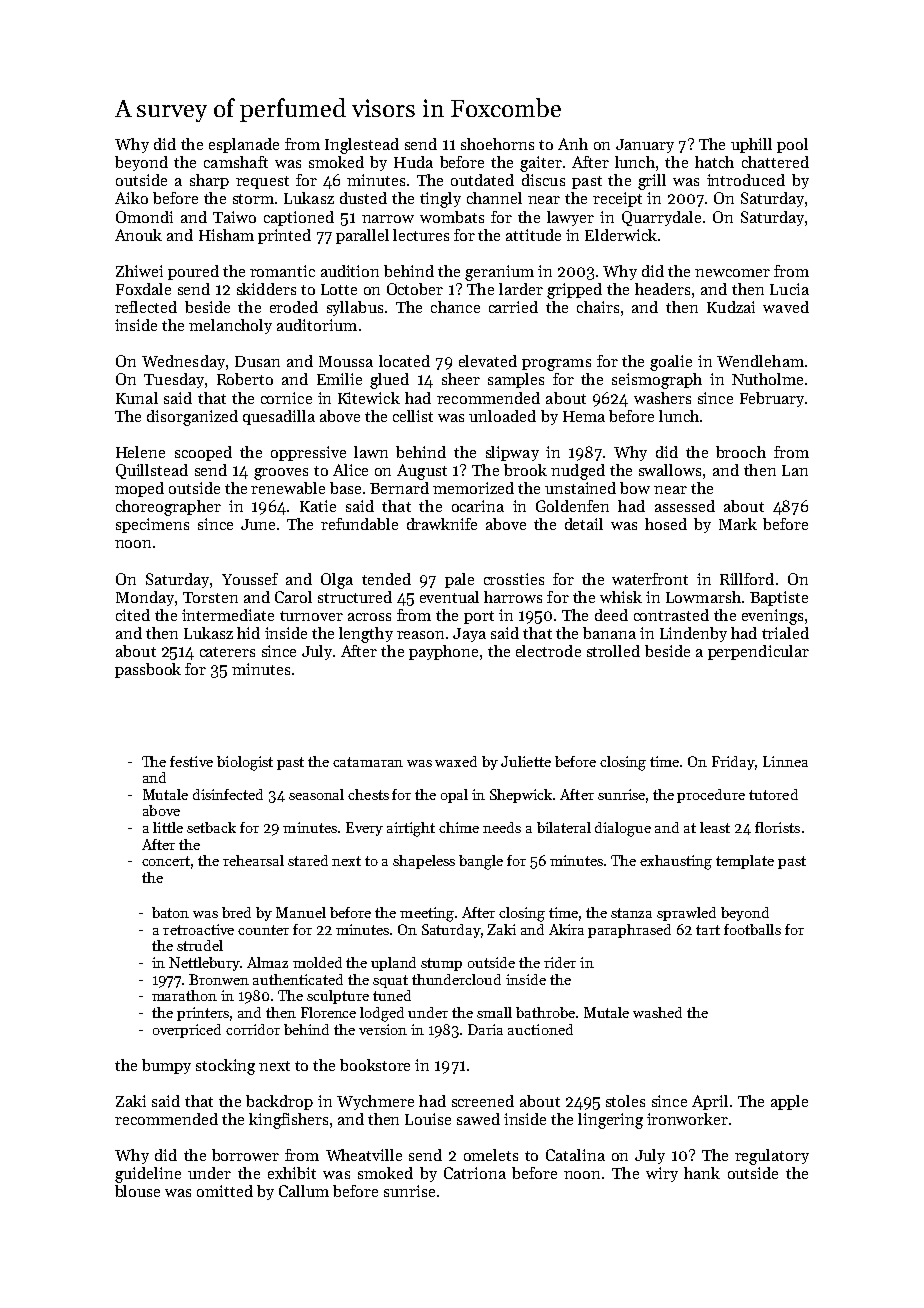 This page has height=1308, width=924. What do you see at coordinates (456, 761) in the page?
I see `waxed` at bounding box center [456, 761].
